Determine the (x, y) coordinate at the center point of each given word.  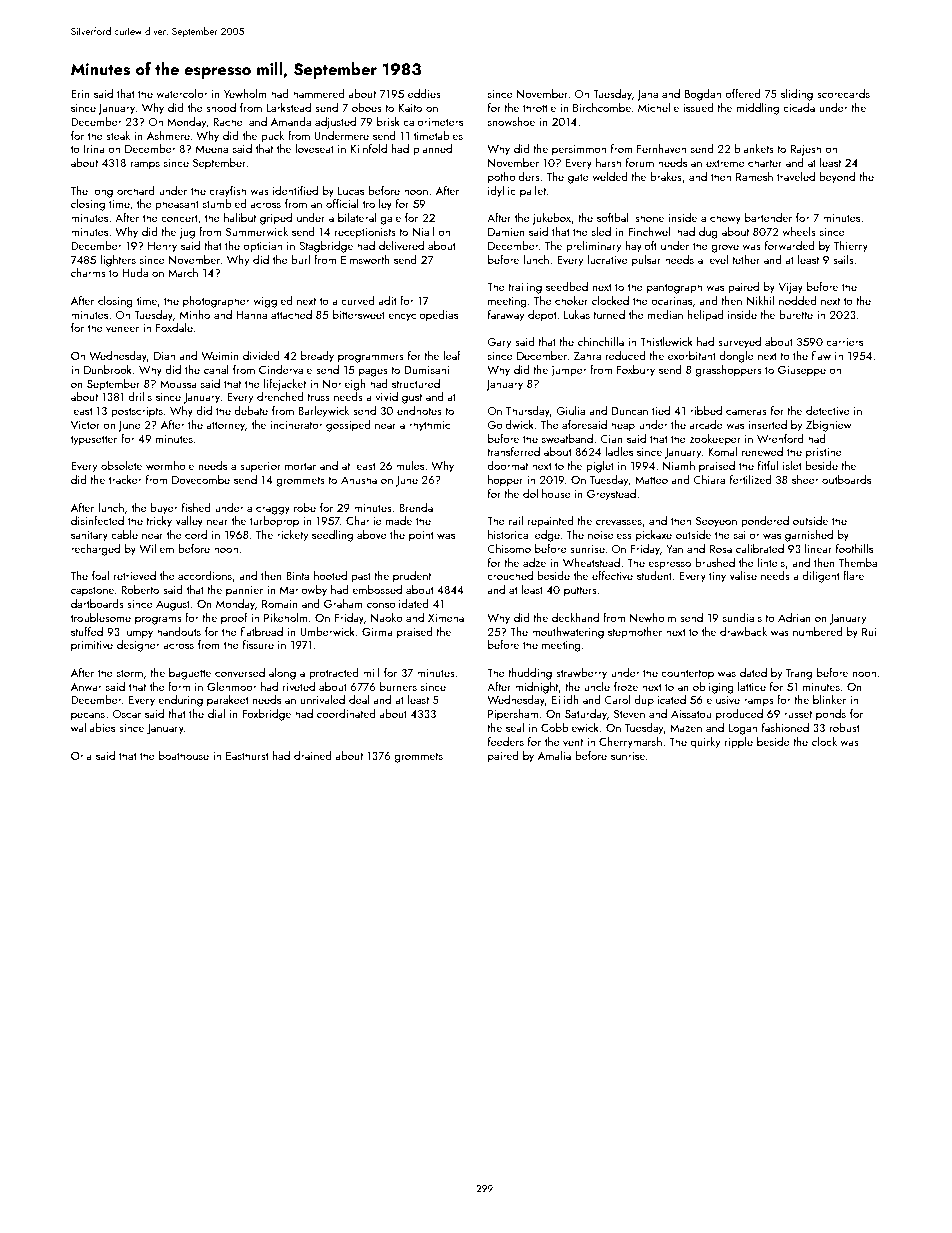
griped (276, 219)
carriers (844, 342)
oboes (367, 107)
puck (272, 137)
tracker (125, 479)
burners (398, 686)
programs (158, 620)
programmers (371, 358)
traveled (796, 176)
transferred (513, 451)
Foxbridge (266, 715)
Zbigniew (829, 426)
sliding (797, 95)
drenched (280, 396)
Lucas (351, 191)
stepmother (635, 633)
